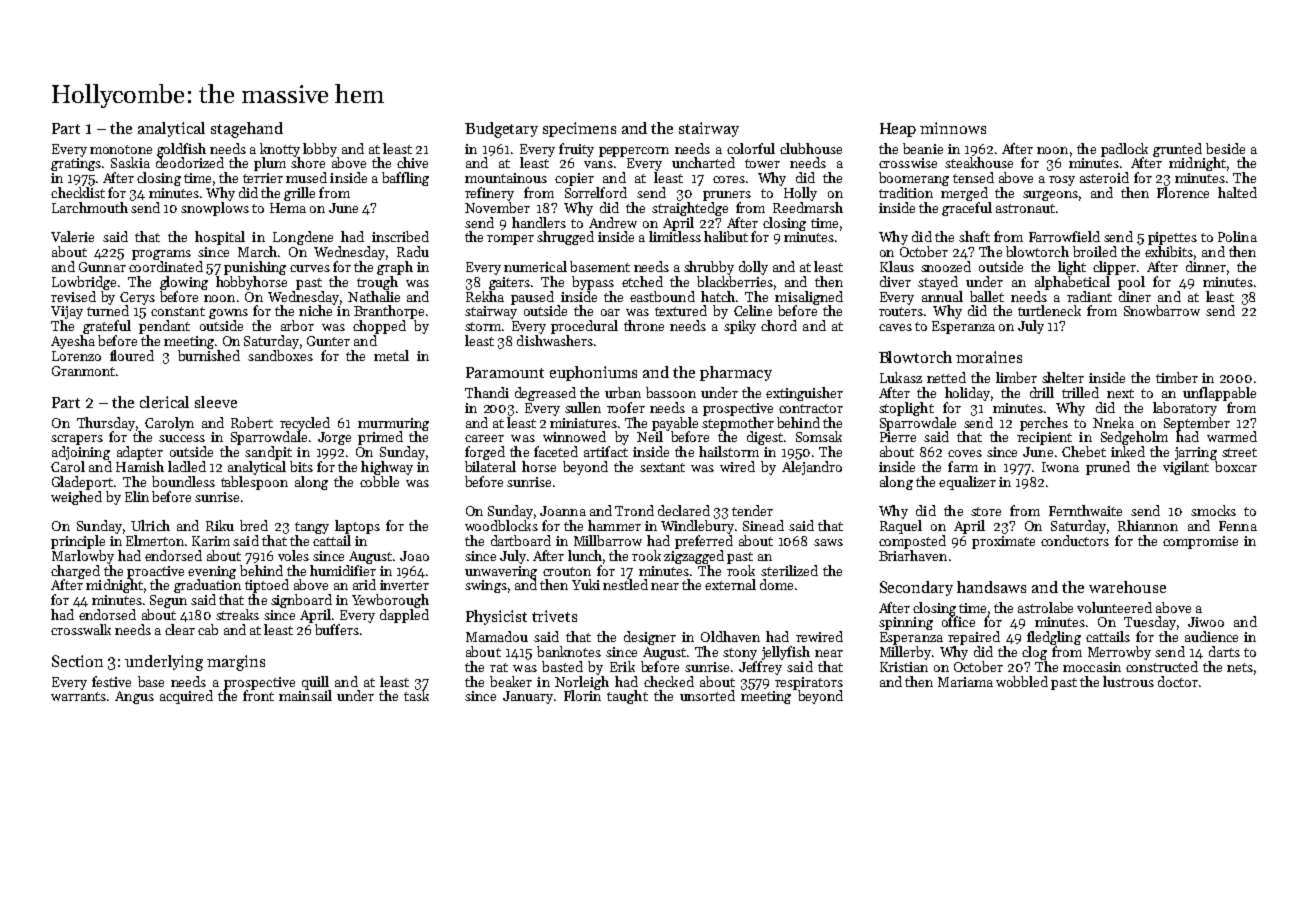 Image resolution: width=1308 pixels, height=924 pixels. Describe the element at coordinates (574, 179) in the document. I see `copier` at that location.
